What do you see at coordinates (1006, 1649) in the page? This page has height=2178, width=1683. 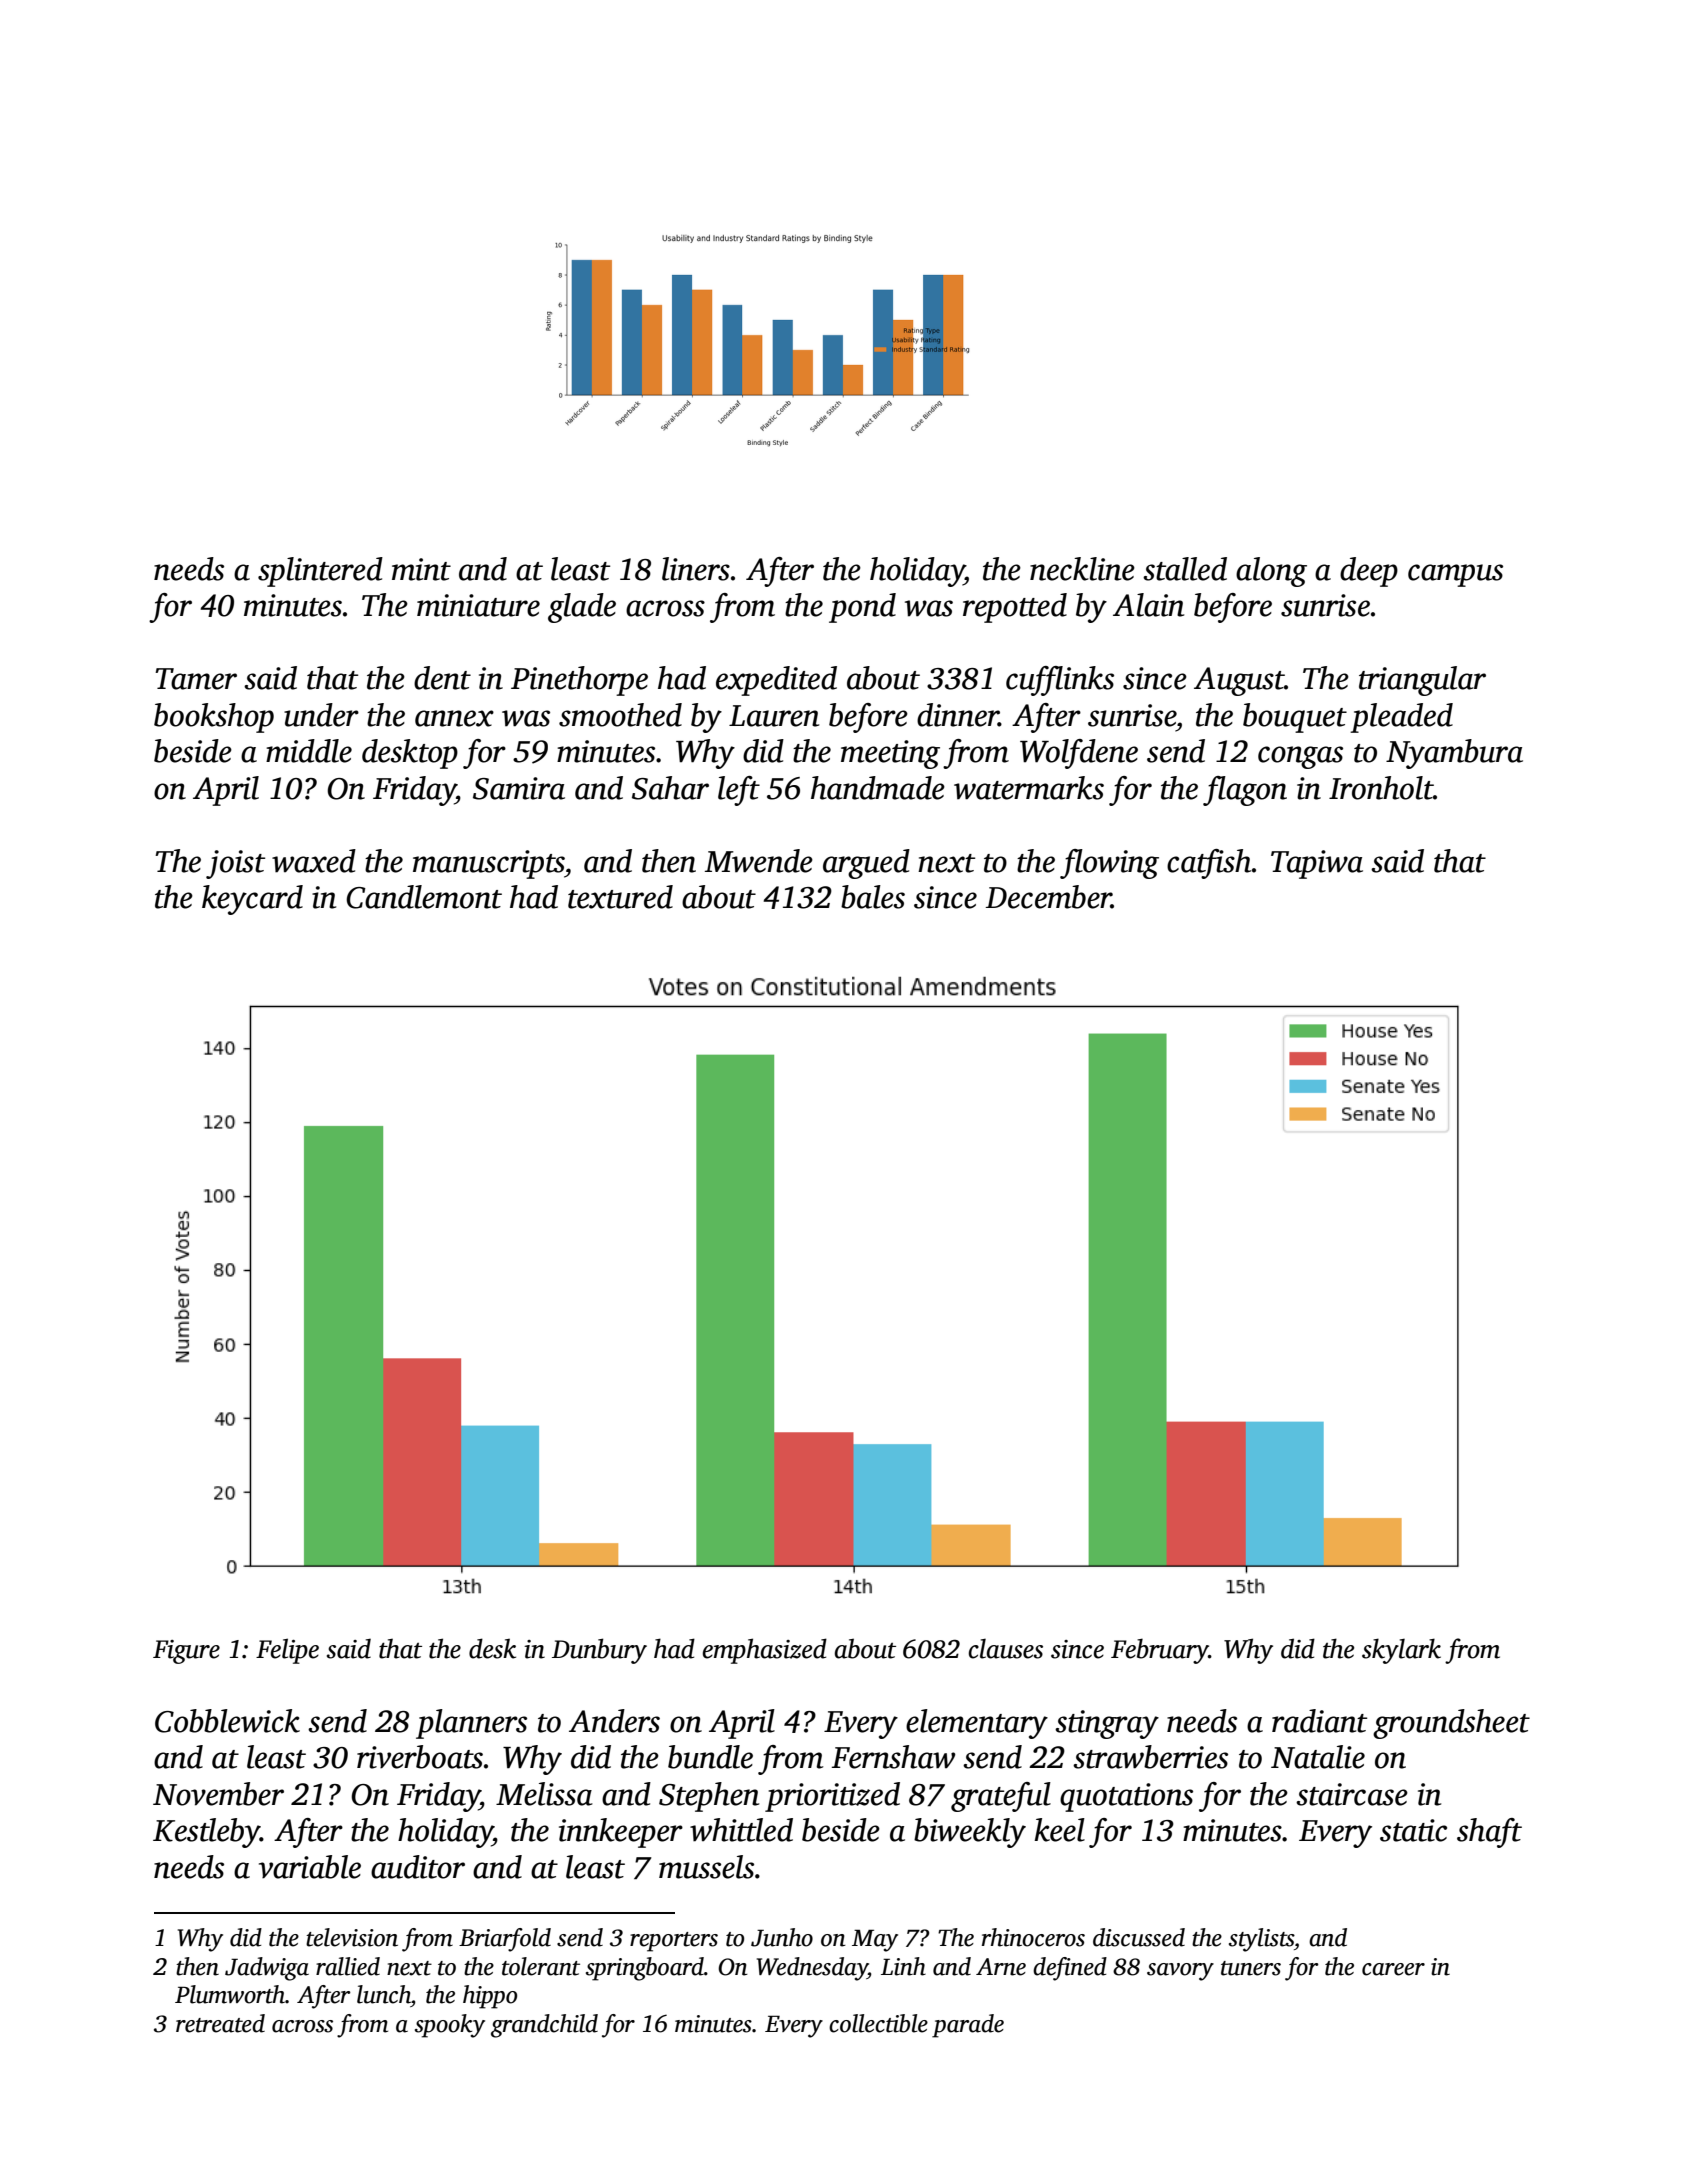 I see `clauses` at bounding box center [1006, 1649].
